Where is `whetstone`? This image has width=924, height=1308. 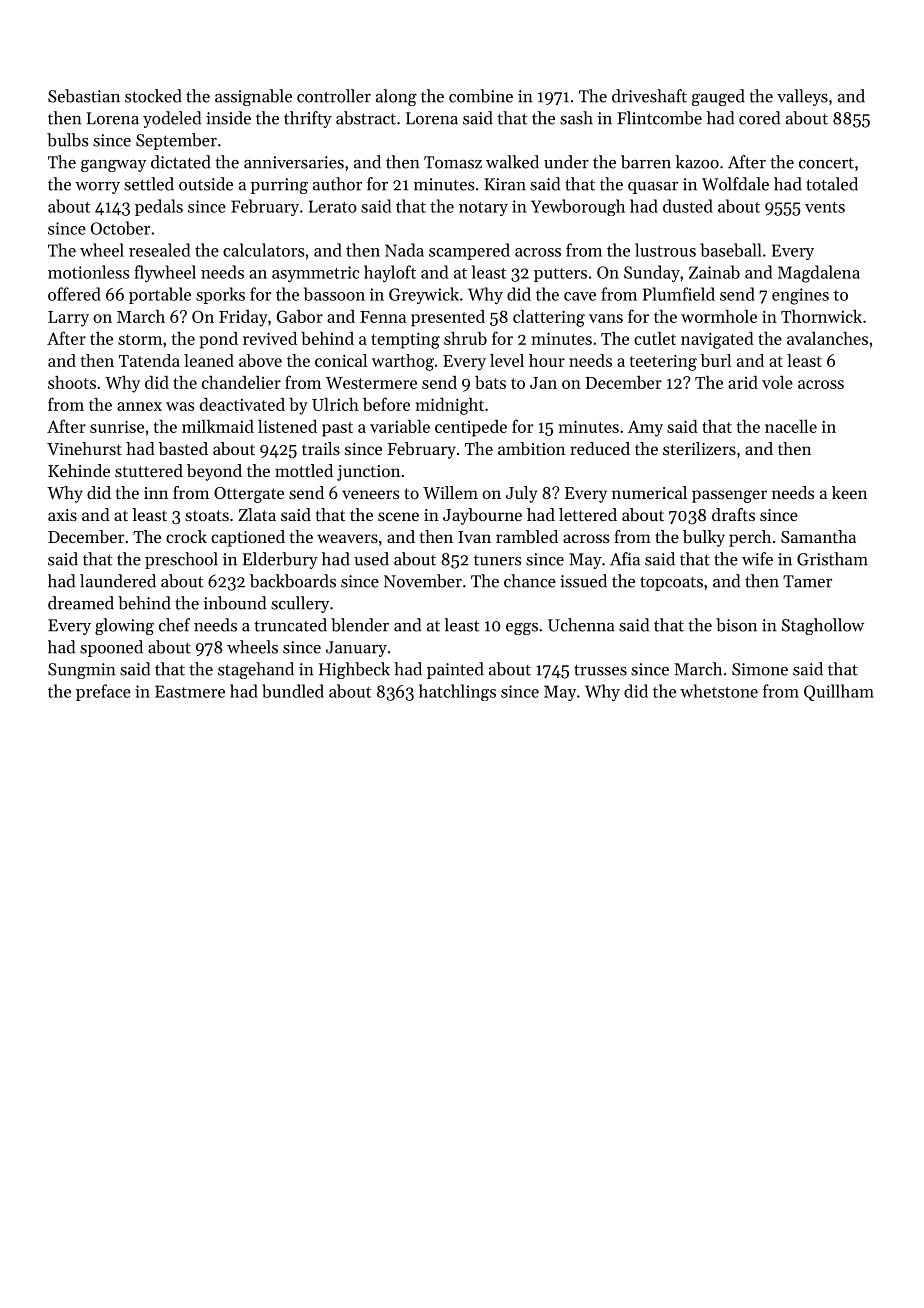
whetstone is located at coordinates (719, 691).
